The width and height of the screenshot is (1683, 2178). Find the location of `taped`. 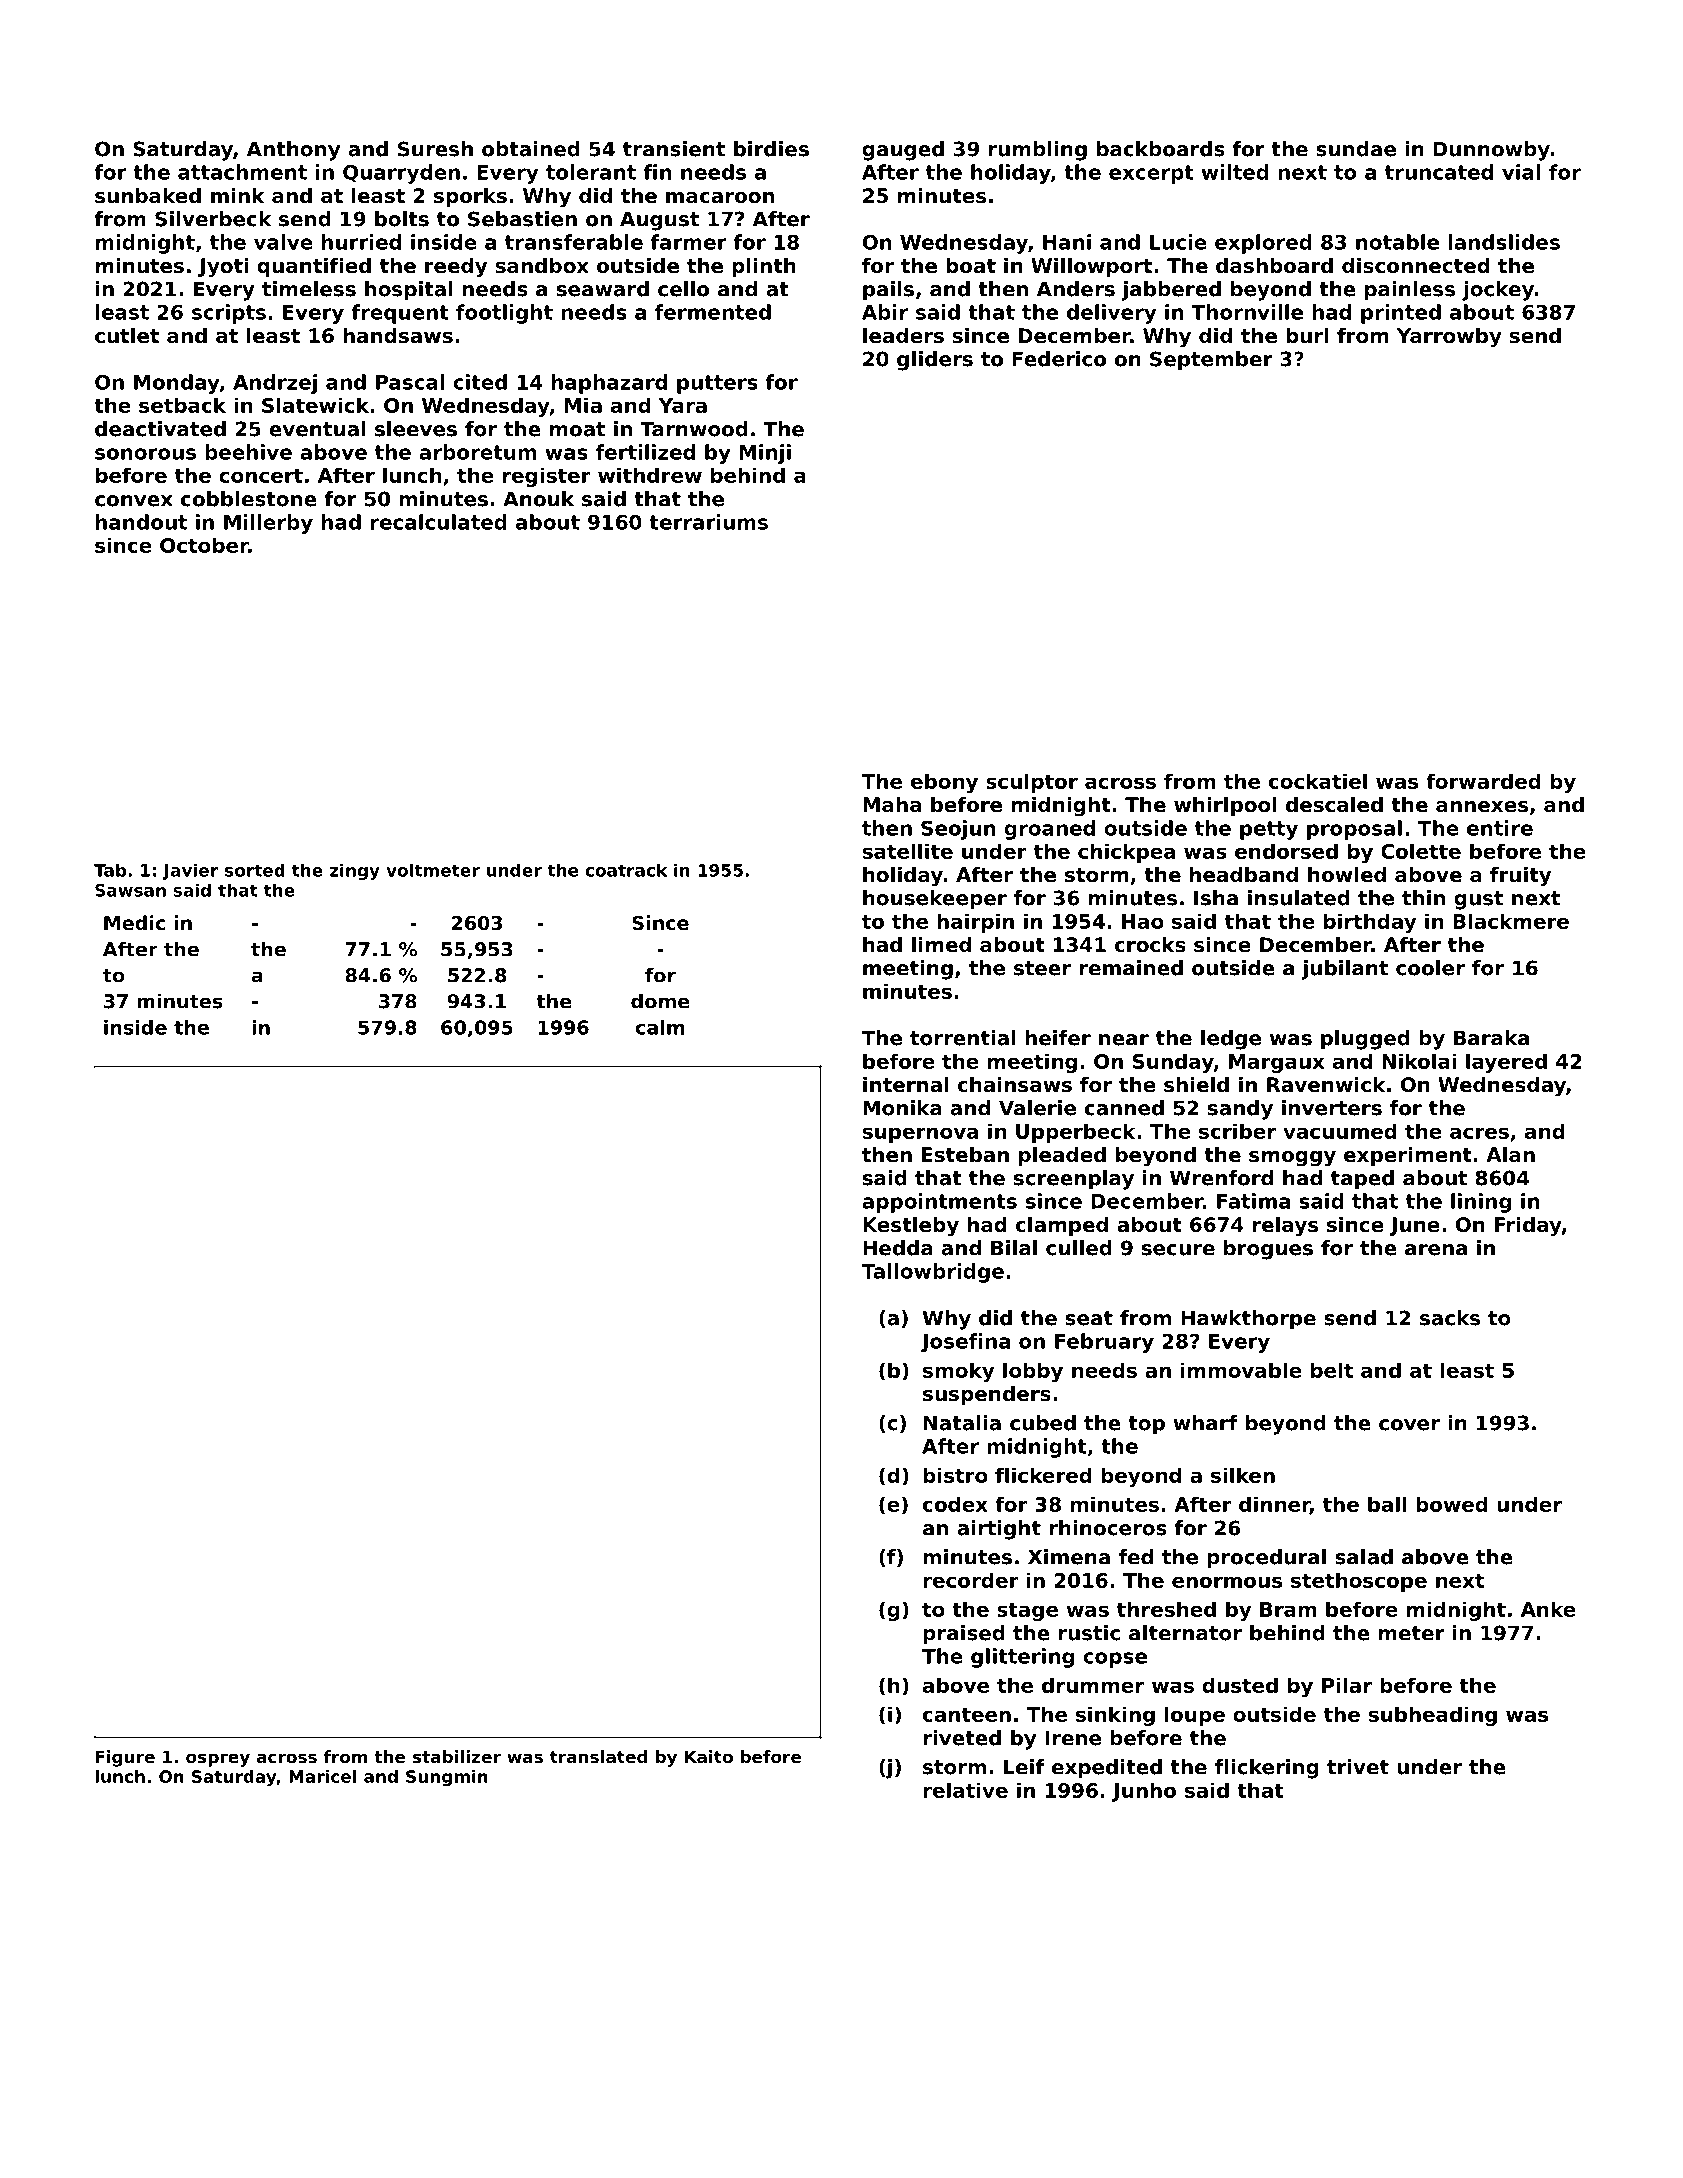

taped is located at coordinates (1362, 1180).
